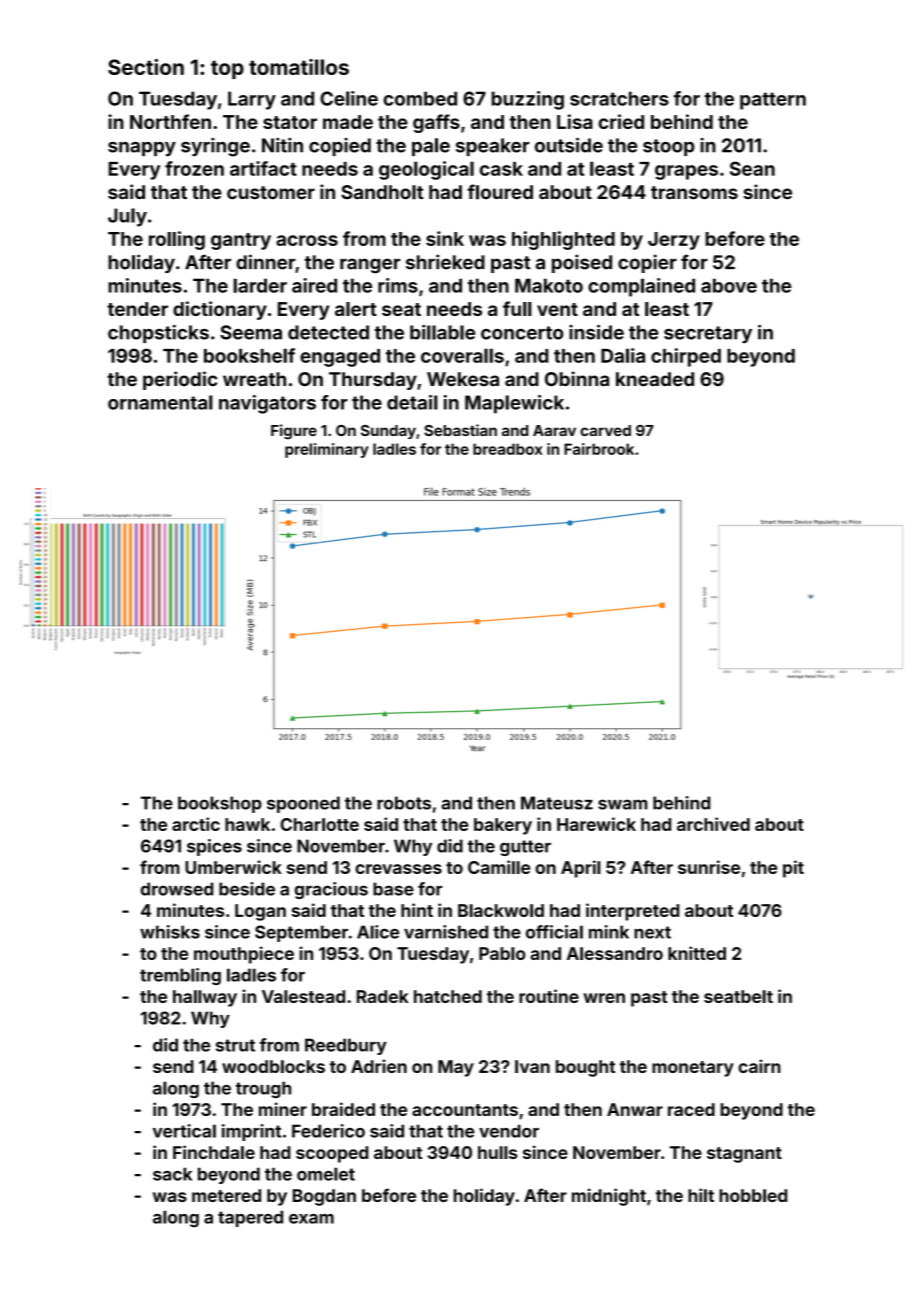 The height and width of the image is (1314, 924). I want to click on exam, so click(311, 1219).
